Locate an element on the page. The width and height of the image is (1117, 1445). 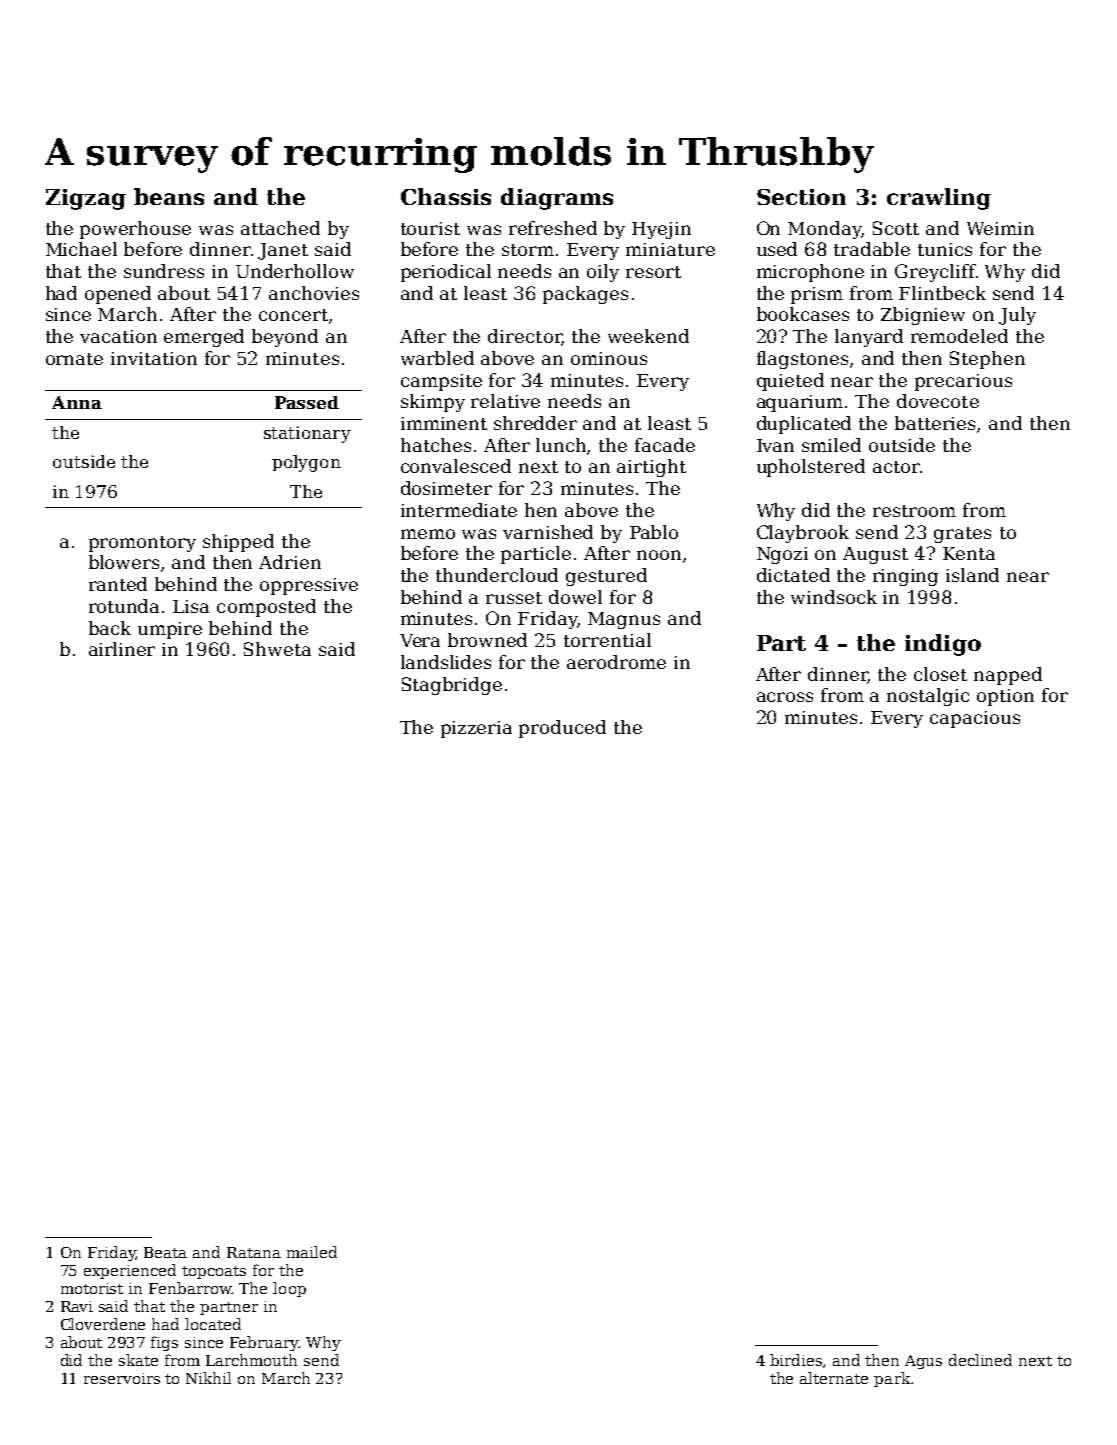
aerodrome is located at coordinates (616, 662).
